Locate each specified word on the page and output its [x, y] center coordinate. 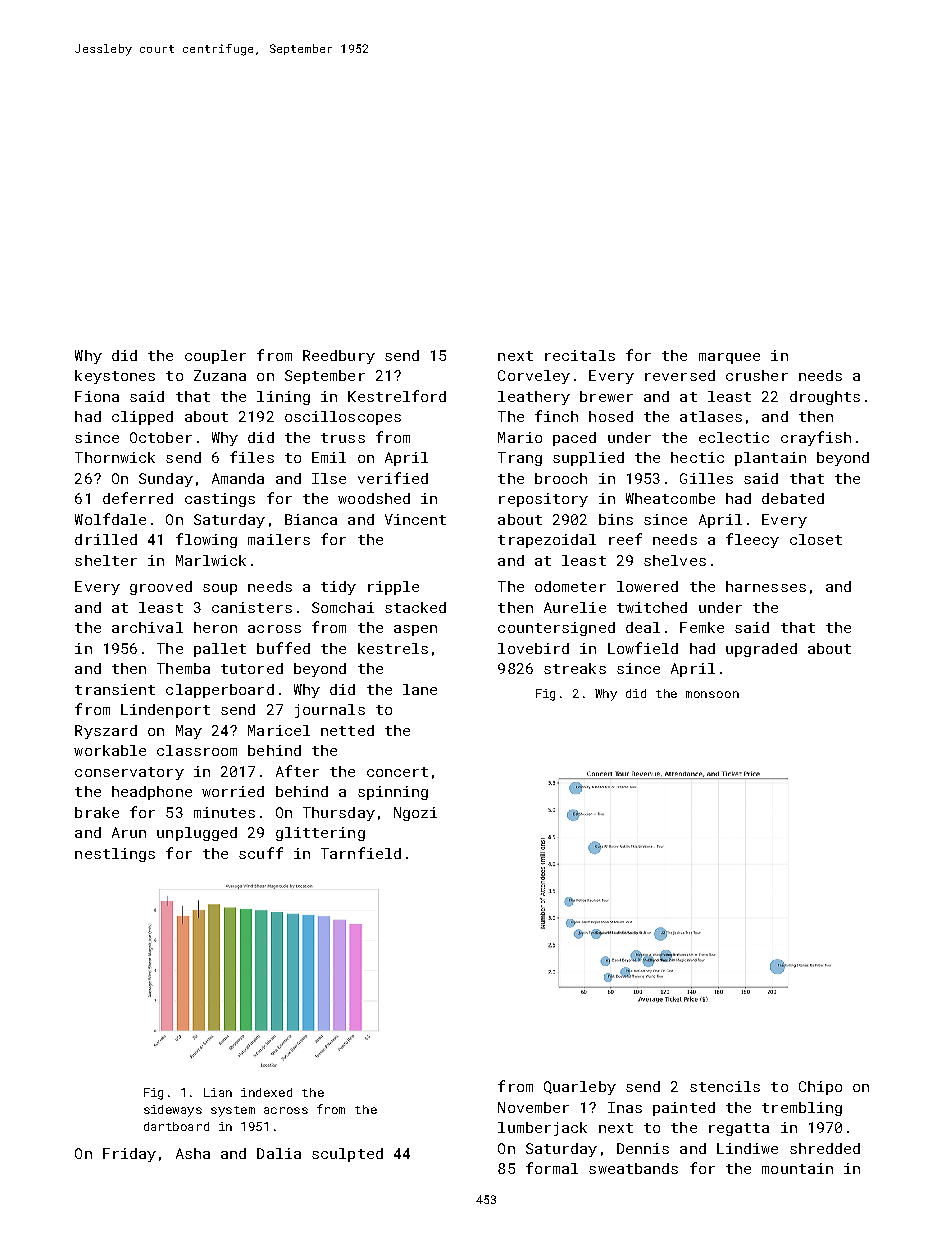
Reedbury [339, 357]
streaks [575, 668]
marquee [729, 358]
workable [110, 750]
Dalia [279, 1153]
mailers [279, 539]
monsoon [712, 694]
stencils [725, 1086]
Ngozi [415, 814]
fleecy [752, 540]
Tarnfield [361, 853]
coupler [215, 357]
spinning [393, 793]
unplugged [197, 834]
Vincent [415, 519]
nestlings [115, 855]
